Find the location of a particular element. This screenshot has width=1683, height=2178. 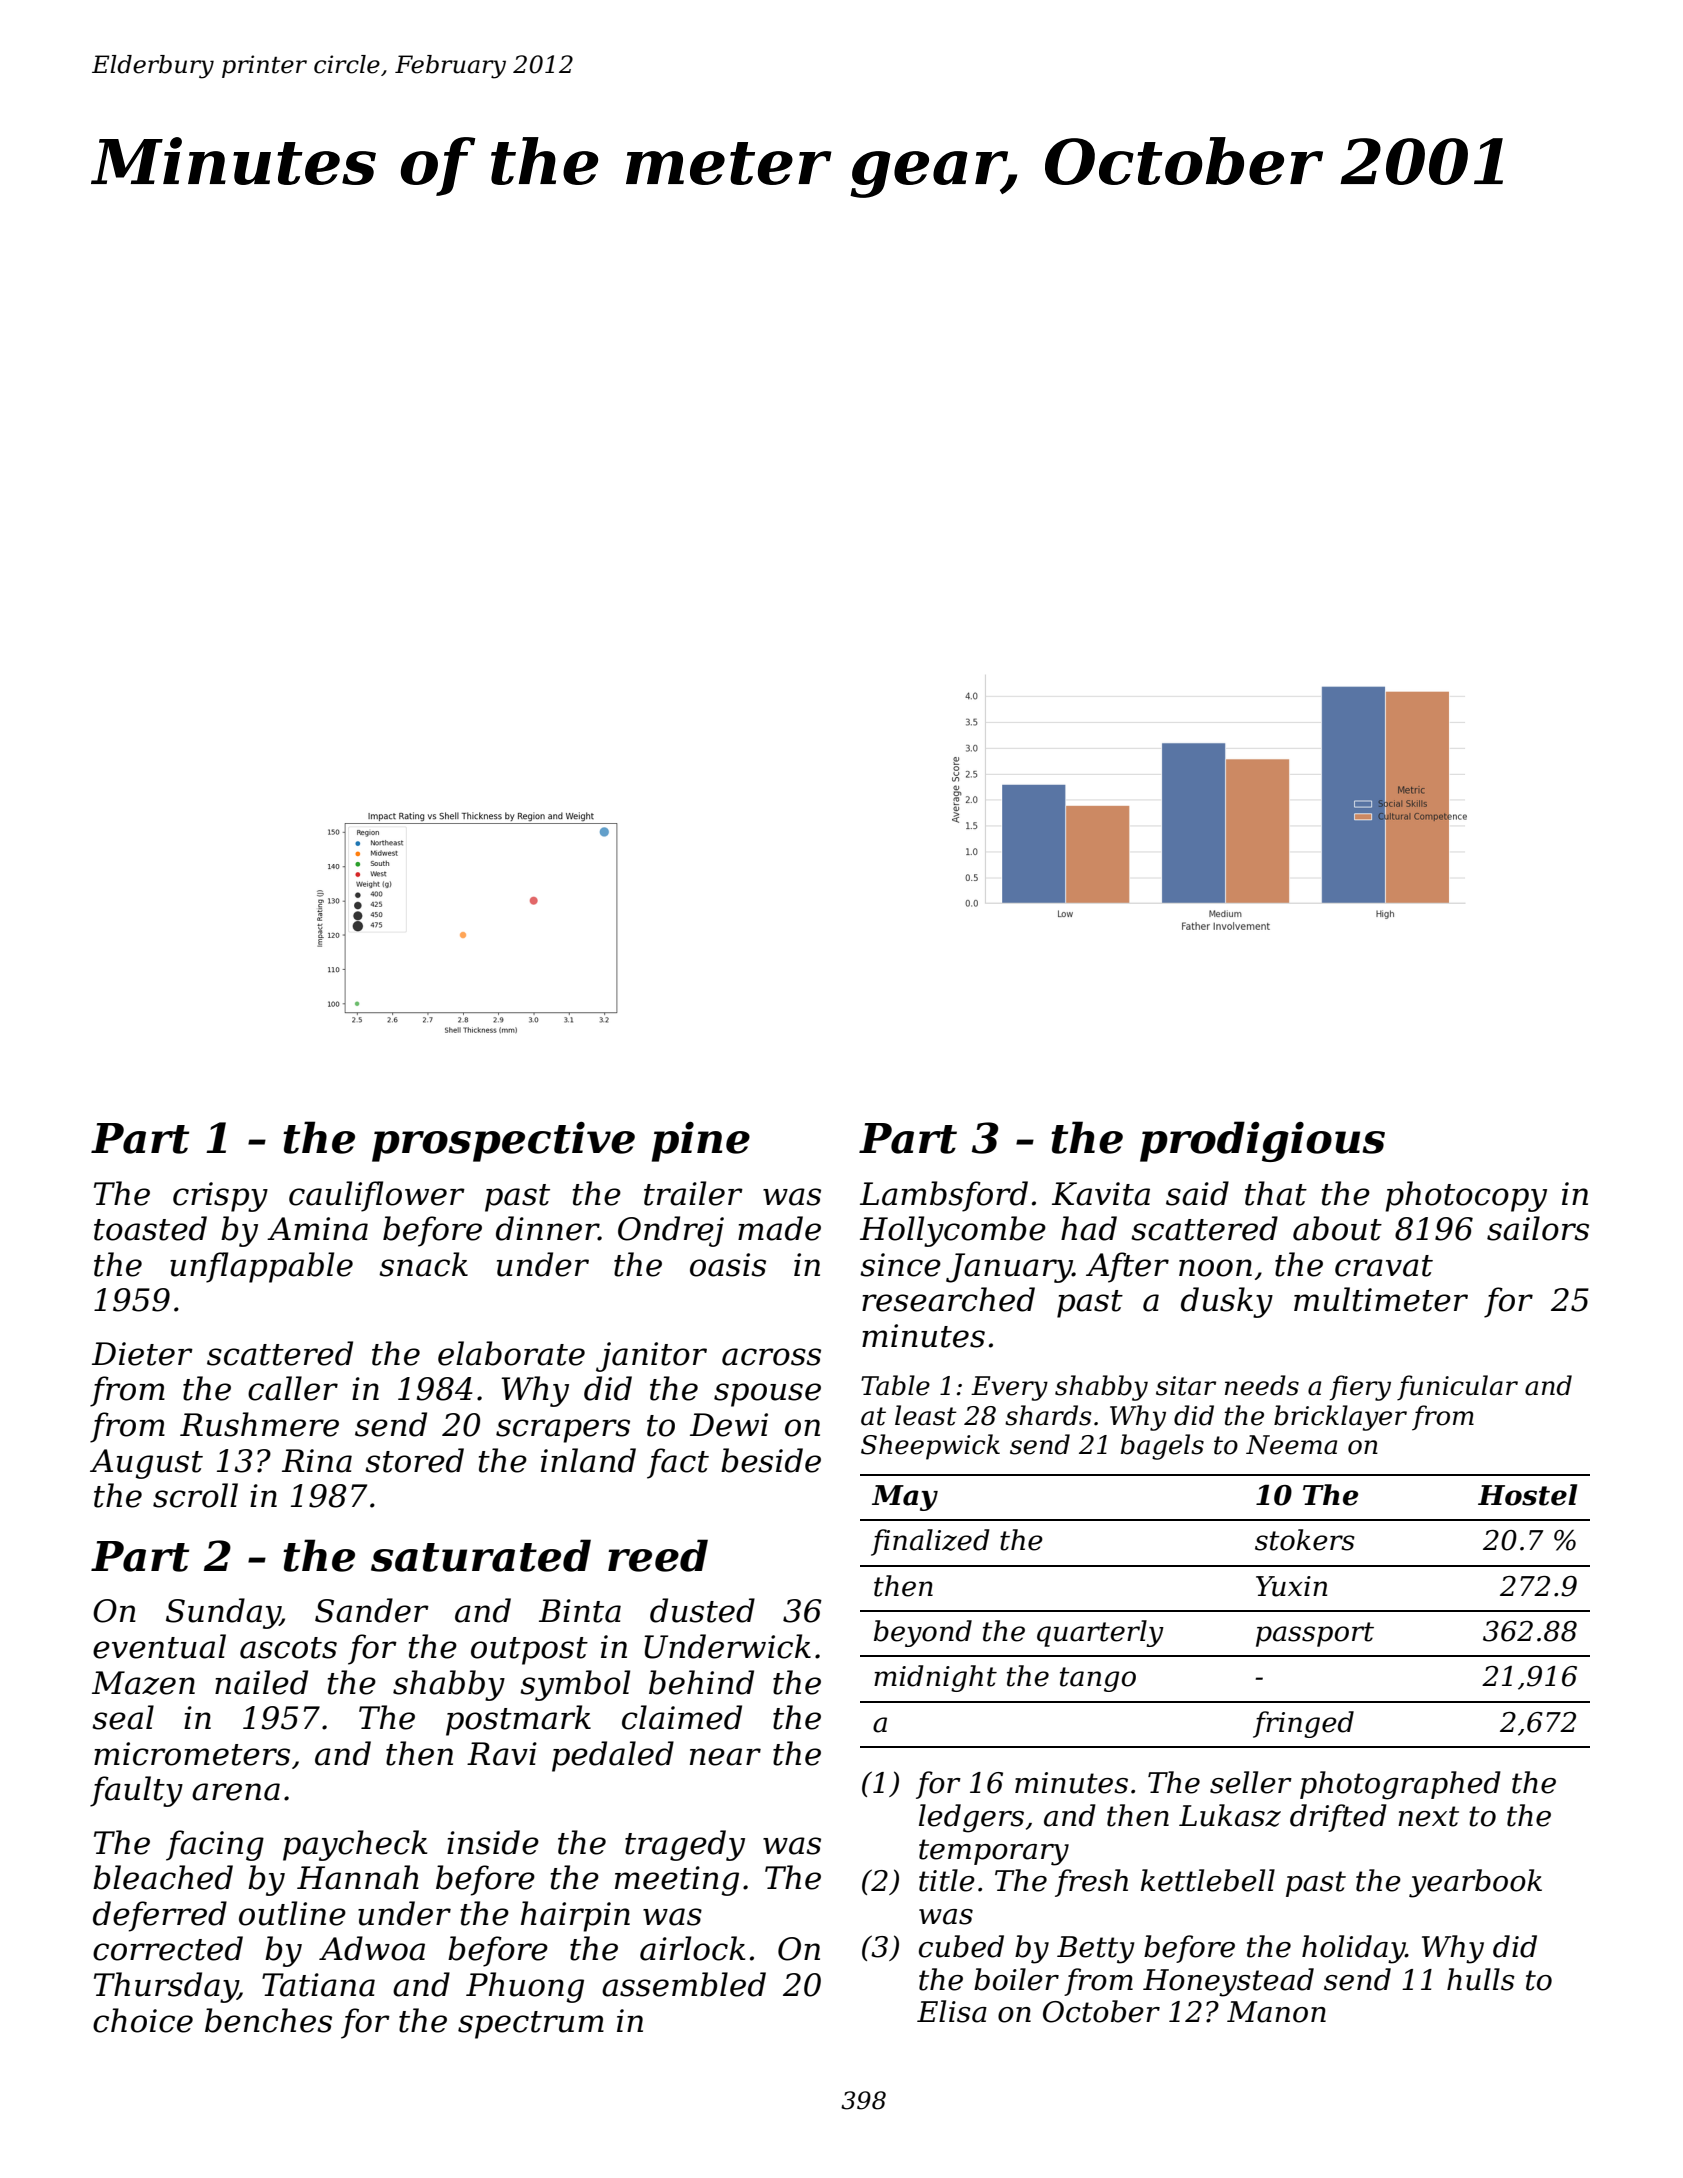

Every is located at coordinates (1009, 1388).
